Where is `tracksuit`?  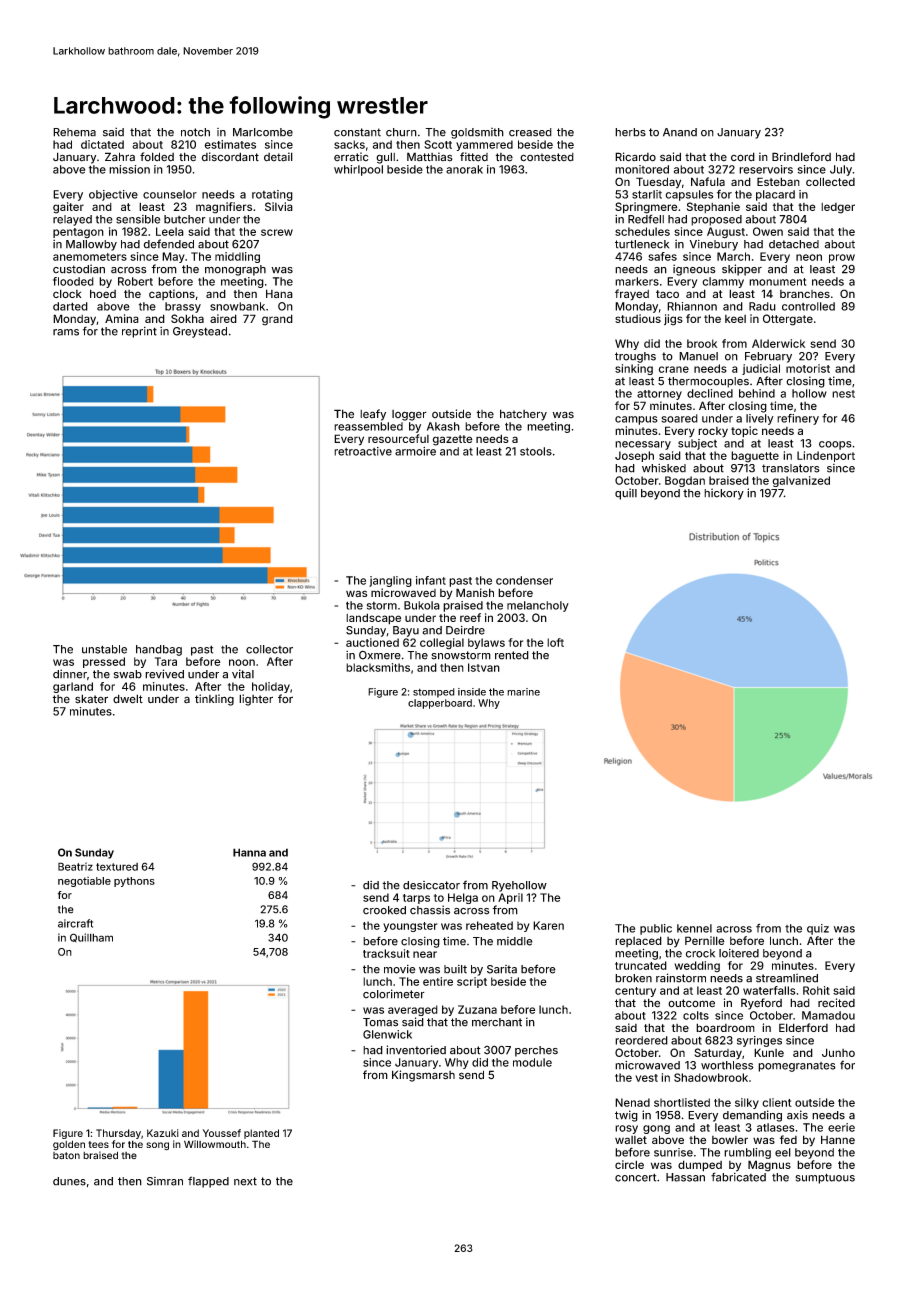
tracksuit is located at coordinates (386, 953).
